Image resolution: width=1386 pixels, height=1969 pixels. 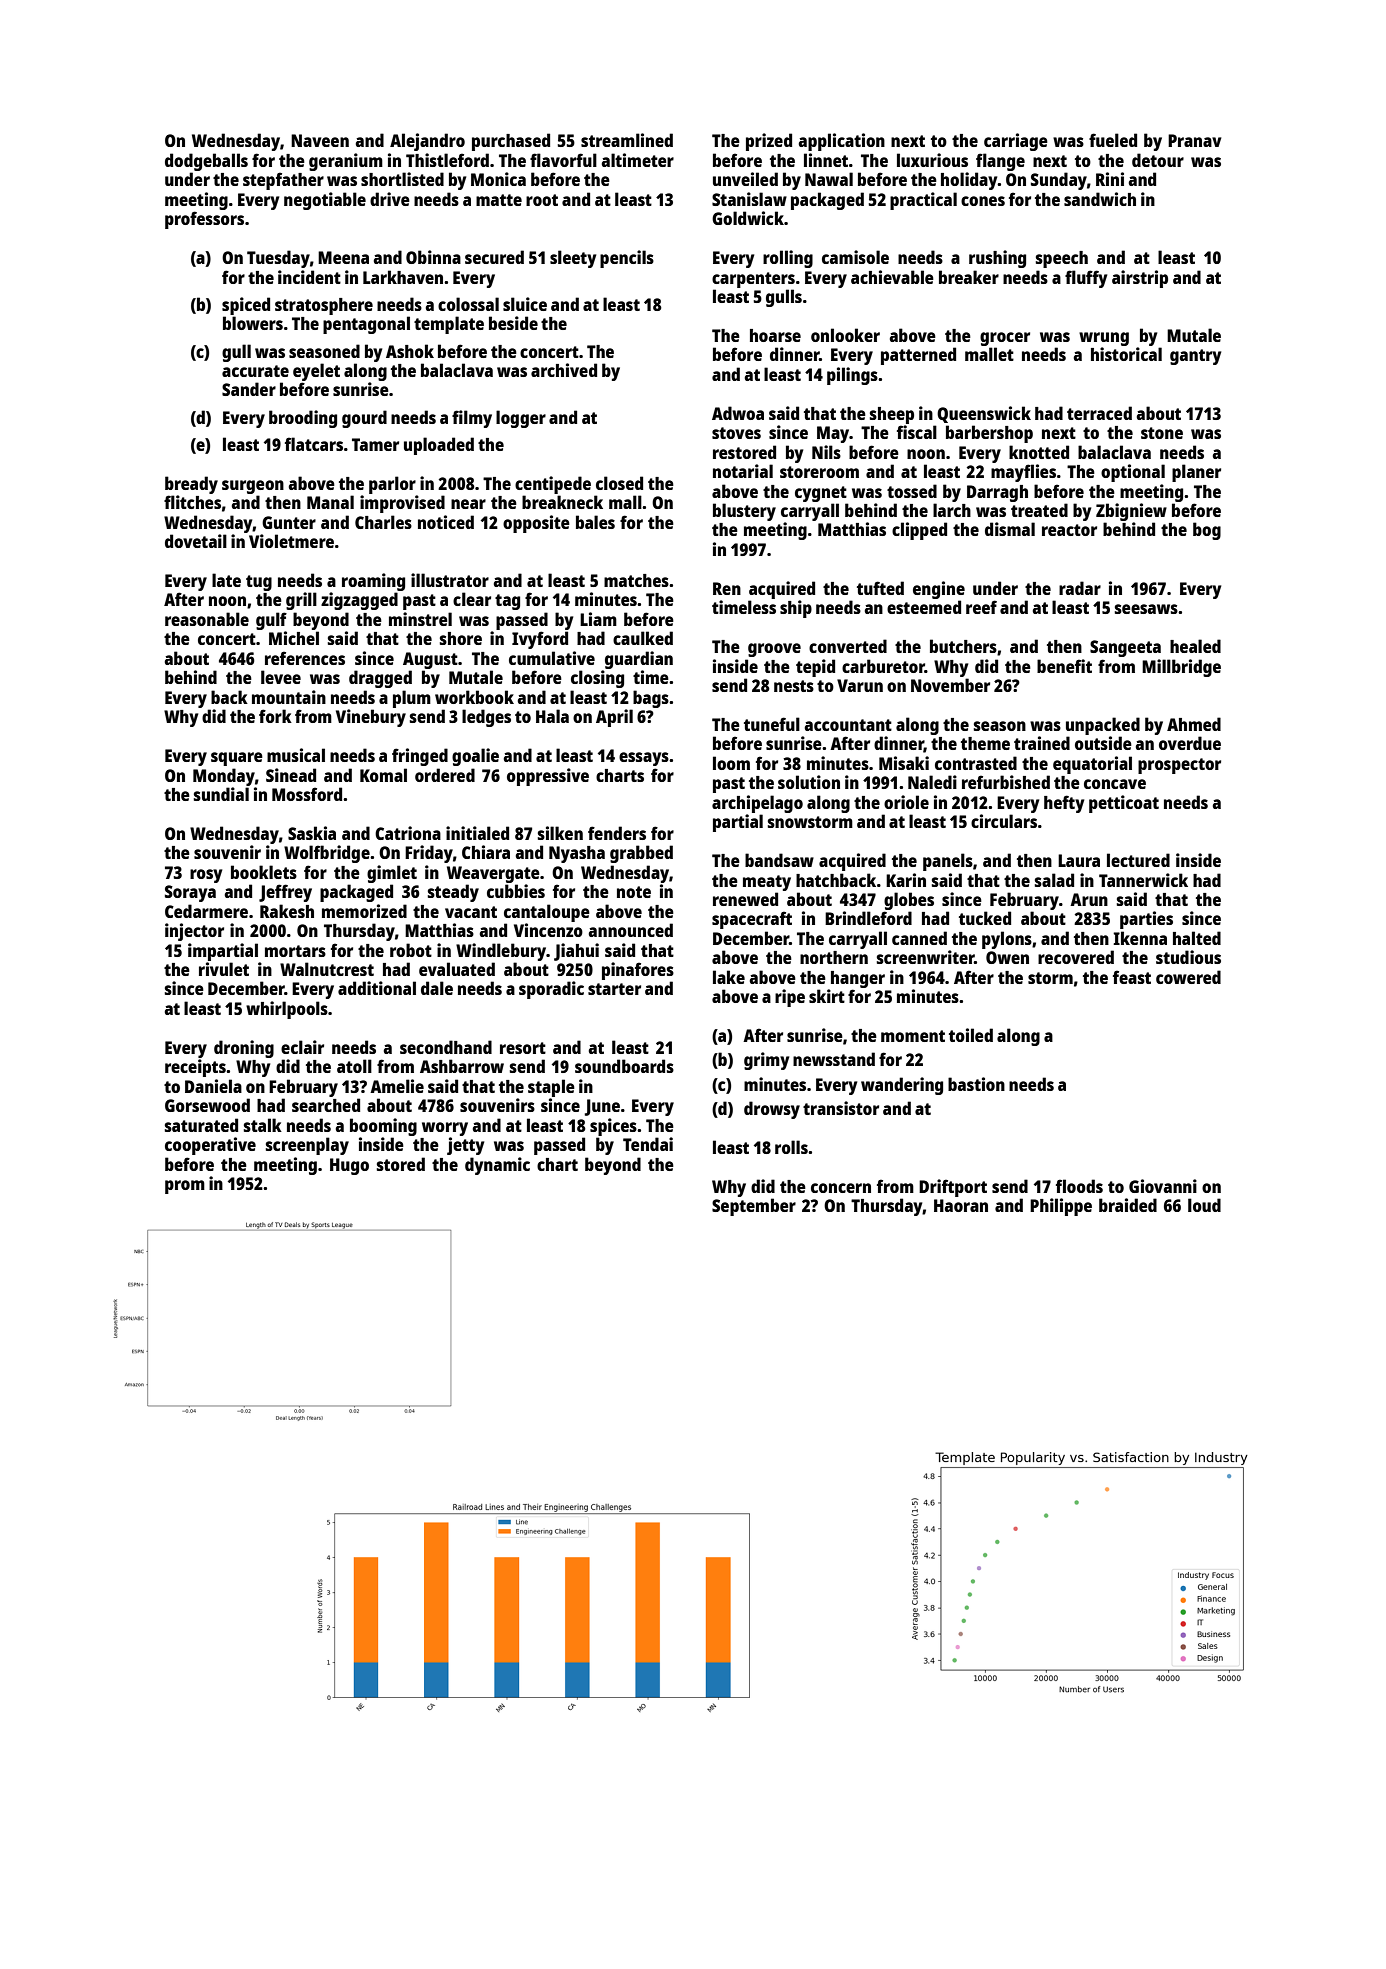 I want to click on Catriona, so click(x=408, y=833).
